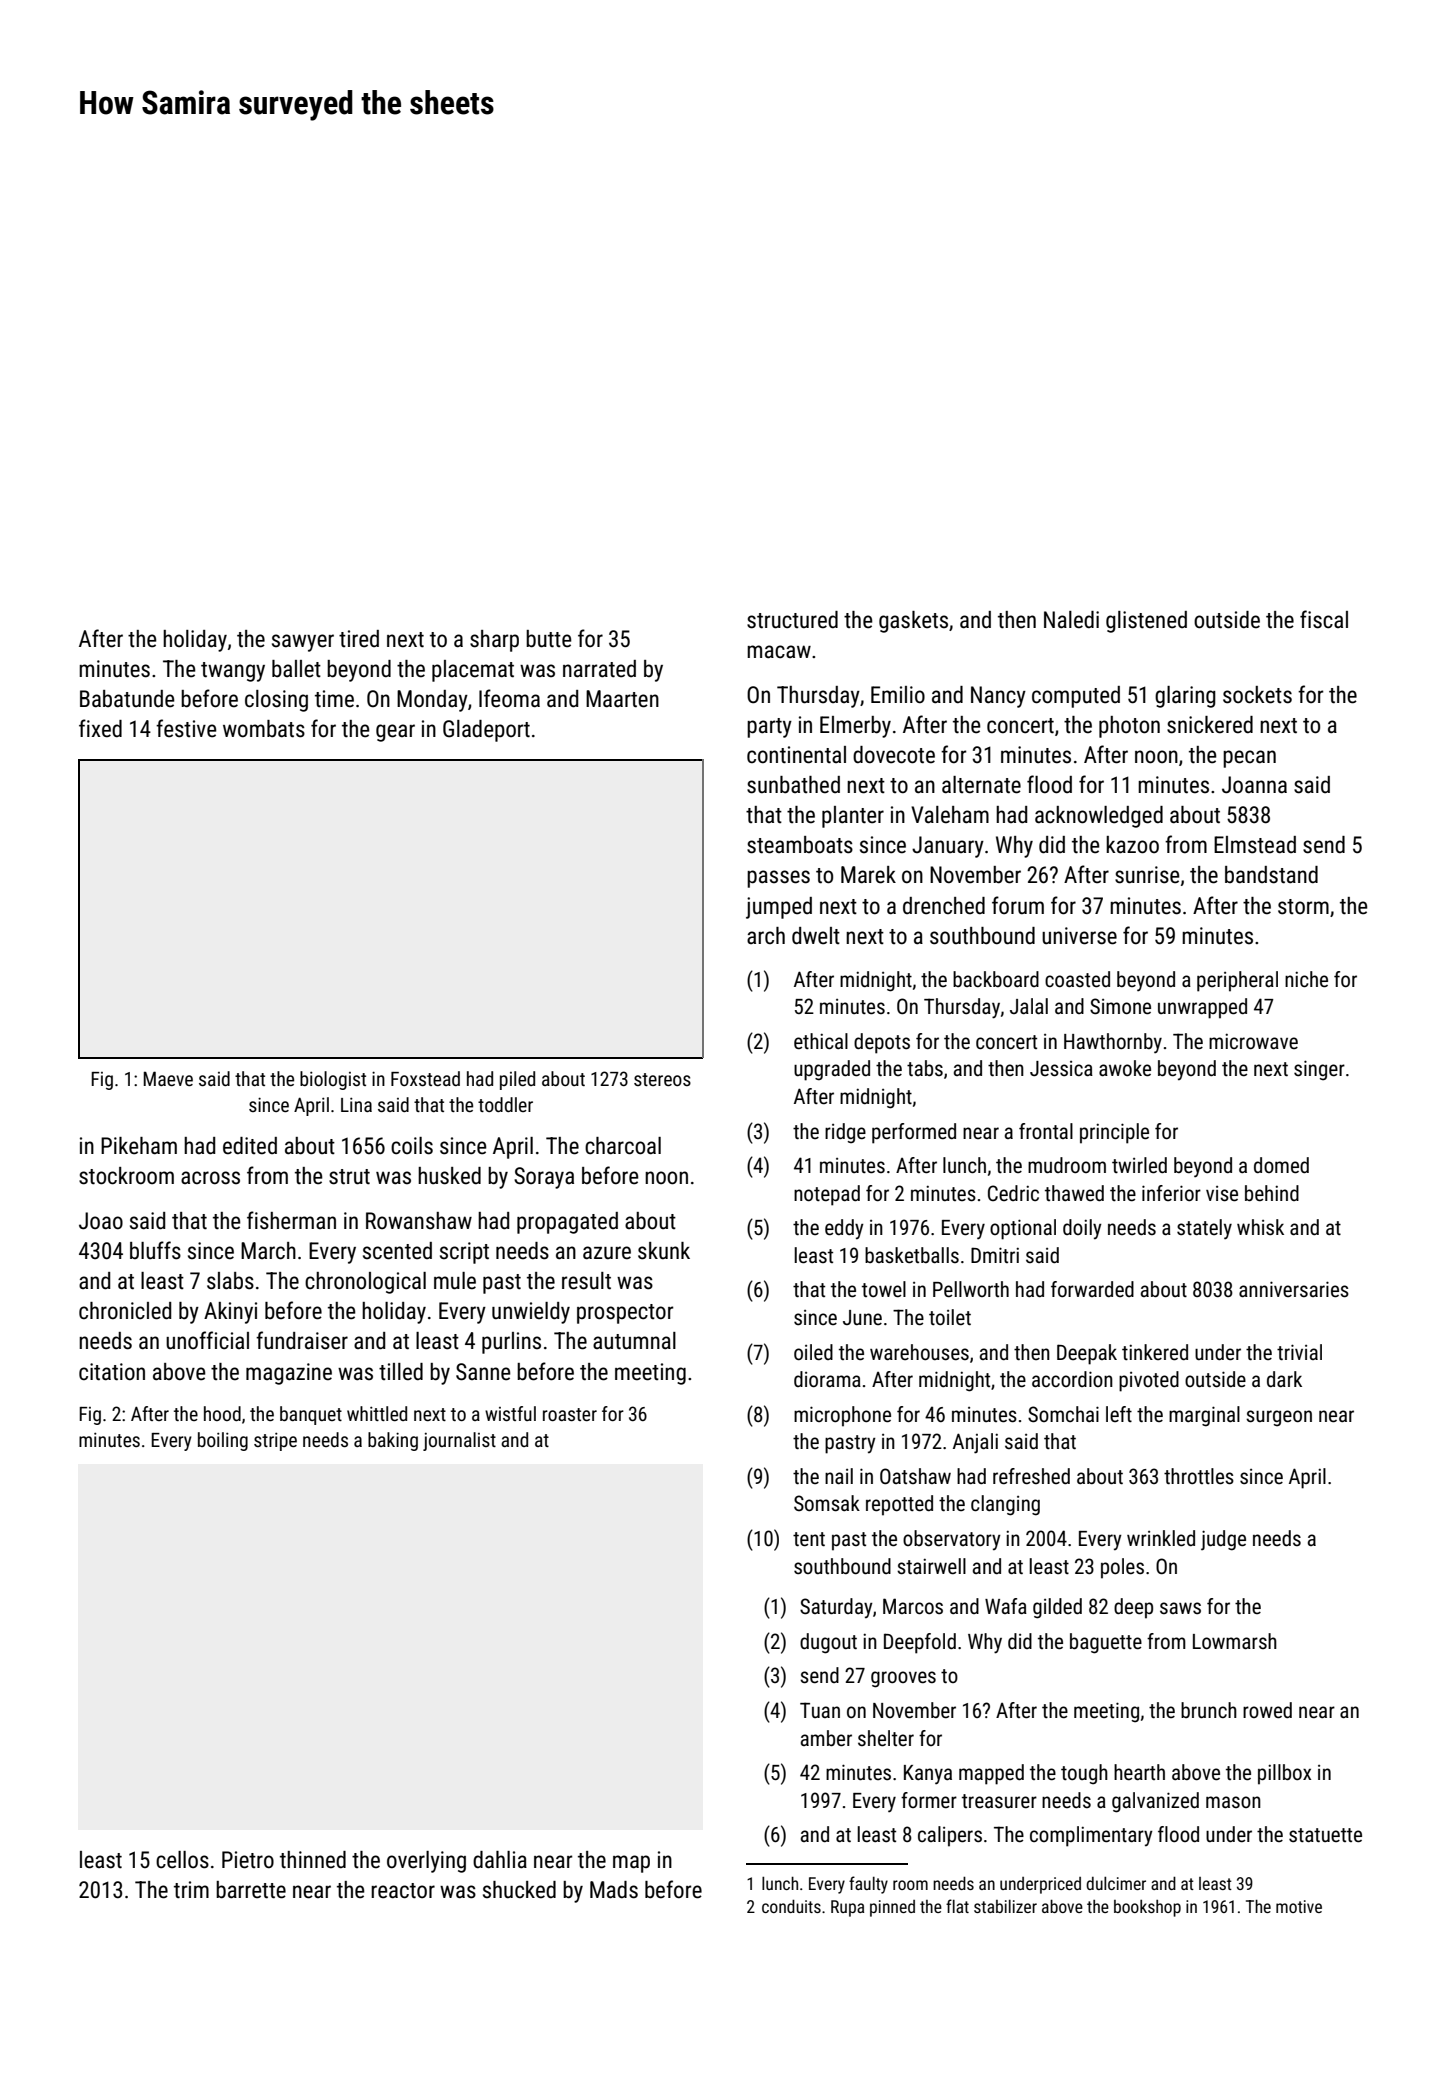 This screenshot has width=1450, height=2100. Describe the element at coordinates (809, 1539) in the screenshot. I see `tent` at that location.
